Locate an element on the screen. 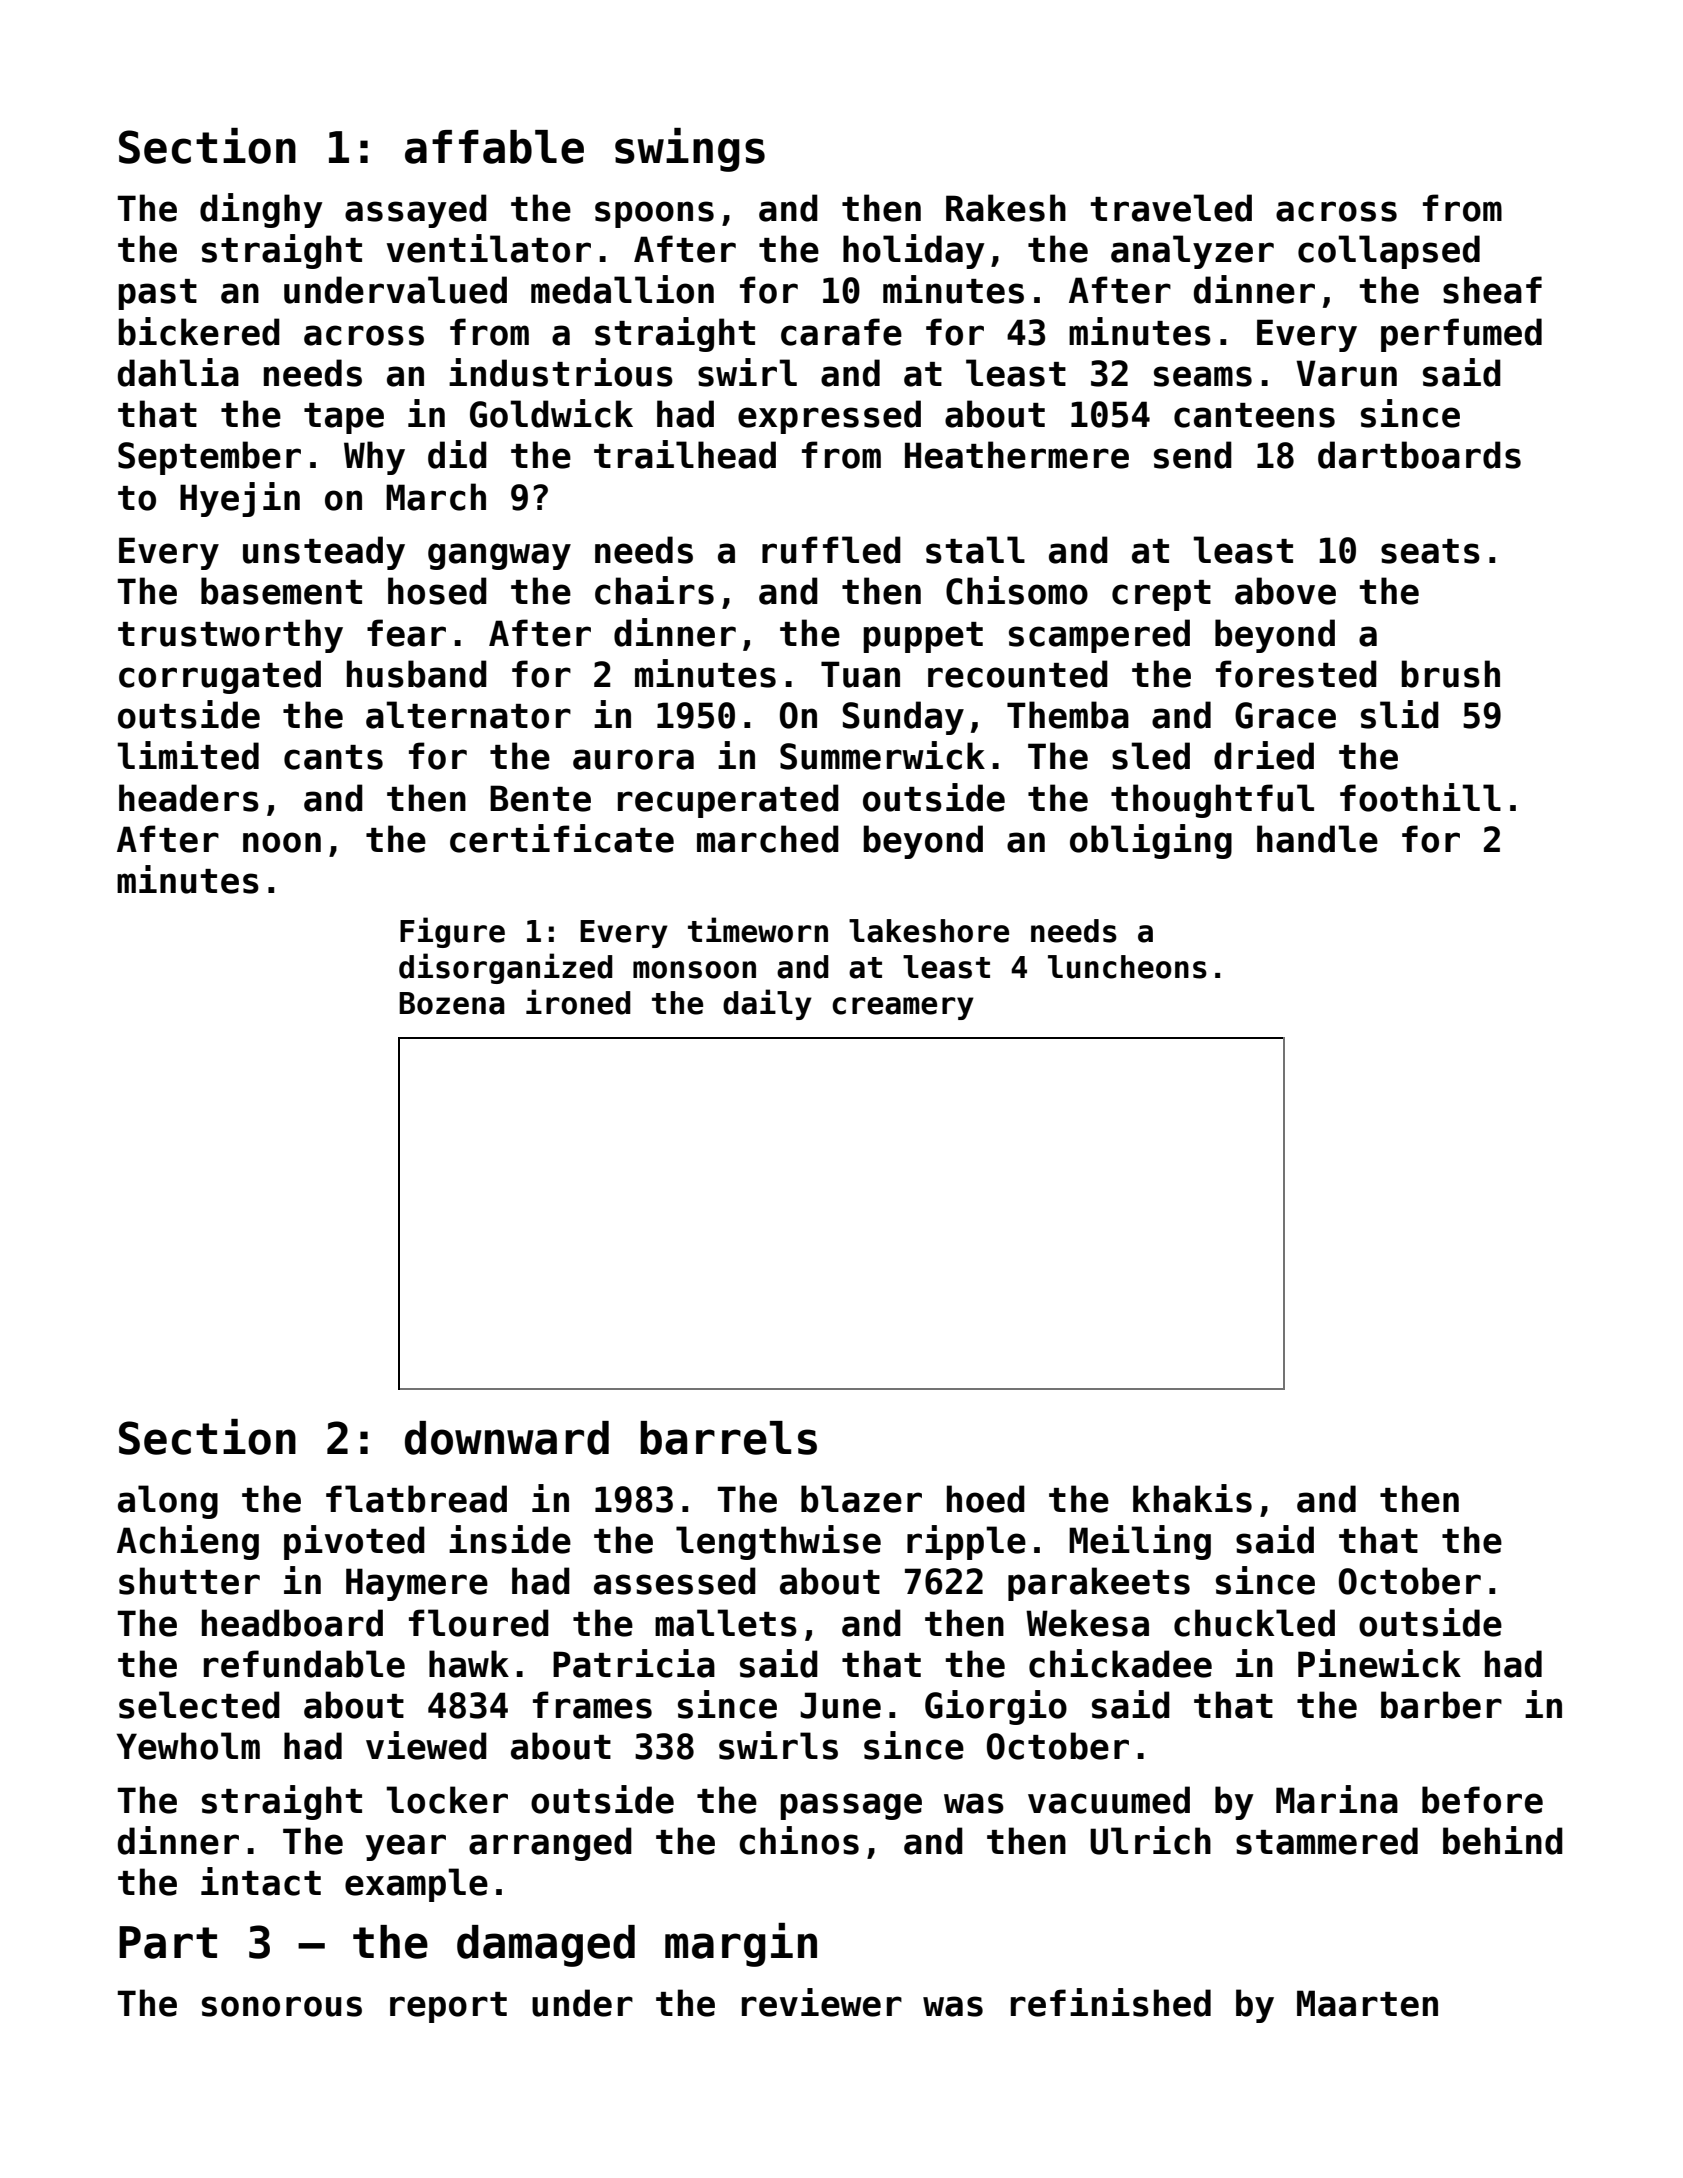  Rakesh is located at coordinates (1006, 208).
